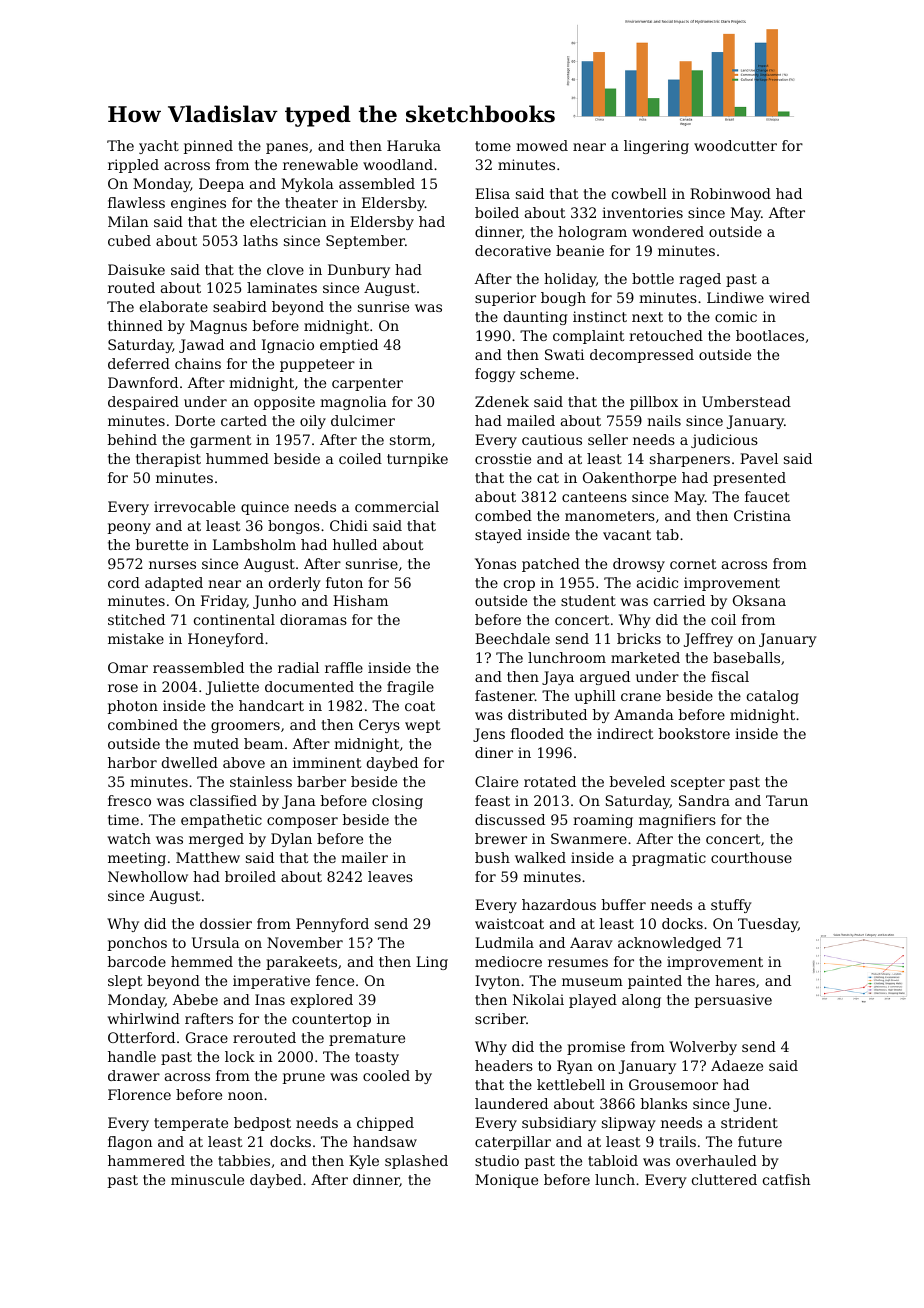  Describe the element at coordinates (773, 697) in the screenshot. I see `catalog` at that location.
